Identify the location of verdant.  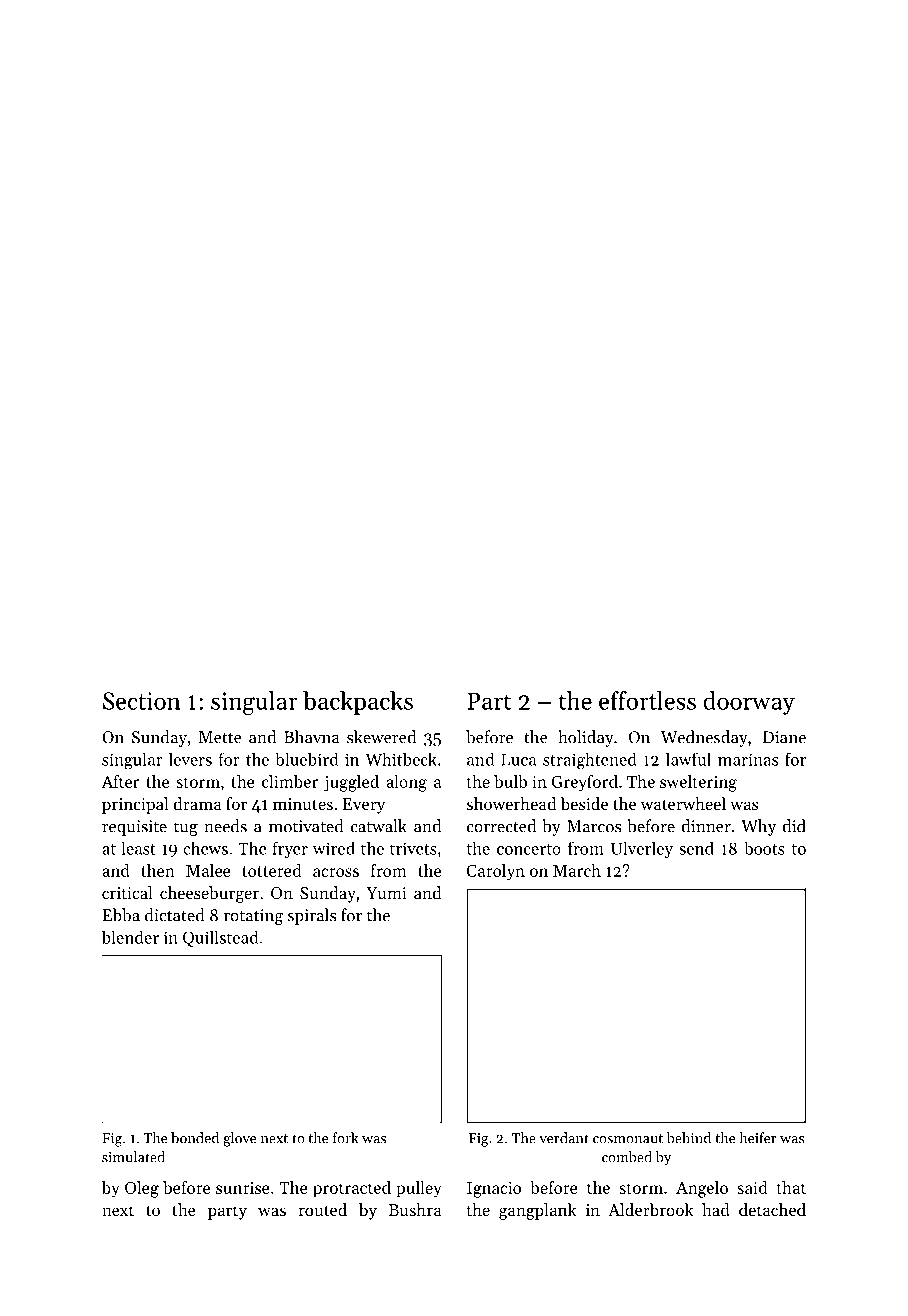
(564, 1138).
